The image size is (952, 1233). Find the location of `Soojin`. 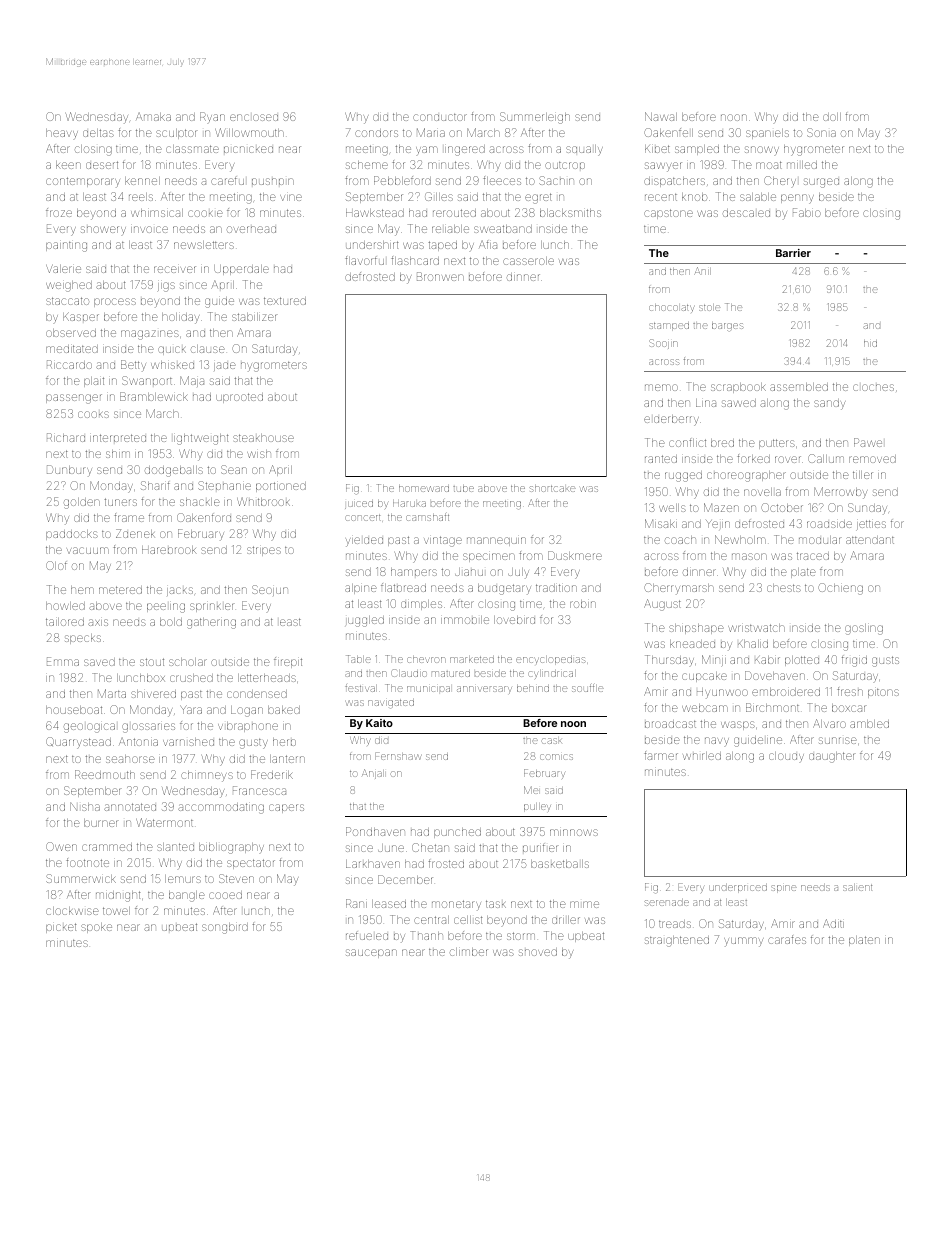

Soojin is located at coordinates (663, 344).
